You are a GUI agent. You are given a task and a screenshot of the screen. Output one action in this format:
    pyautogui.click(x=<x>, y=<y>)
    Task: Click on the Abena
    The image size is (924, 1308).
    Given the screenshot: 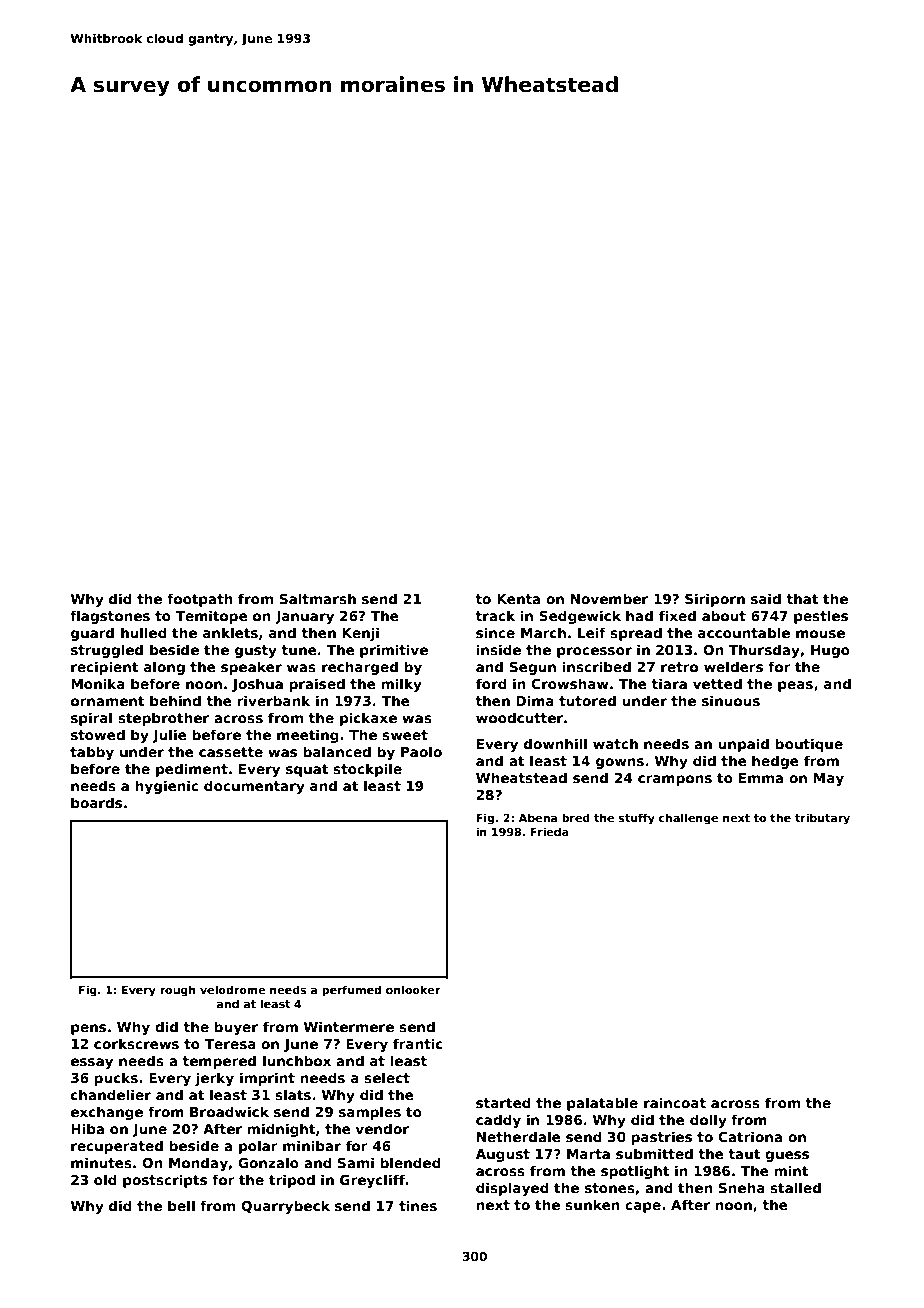 What is the action you would take?
    pyautogui.click(x=538, y=817)
